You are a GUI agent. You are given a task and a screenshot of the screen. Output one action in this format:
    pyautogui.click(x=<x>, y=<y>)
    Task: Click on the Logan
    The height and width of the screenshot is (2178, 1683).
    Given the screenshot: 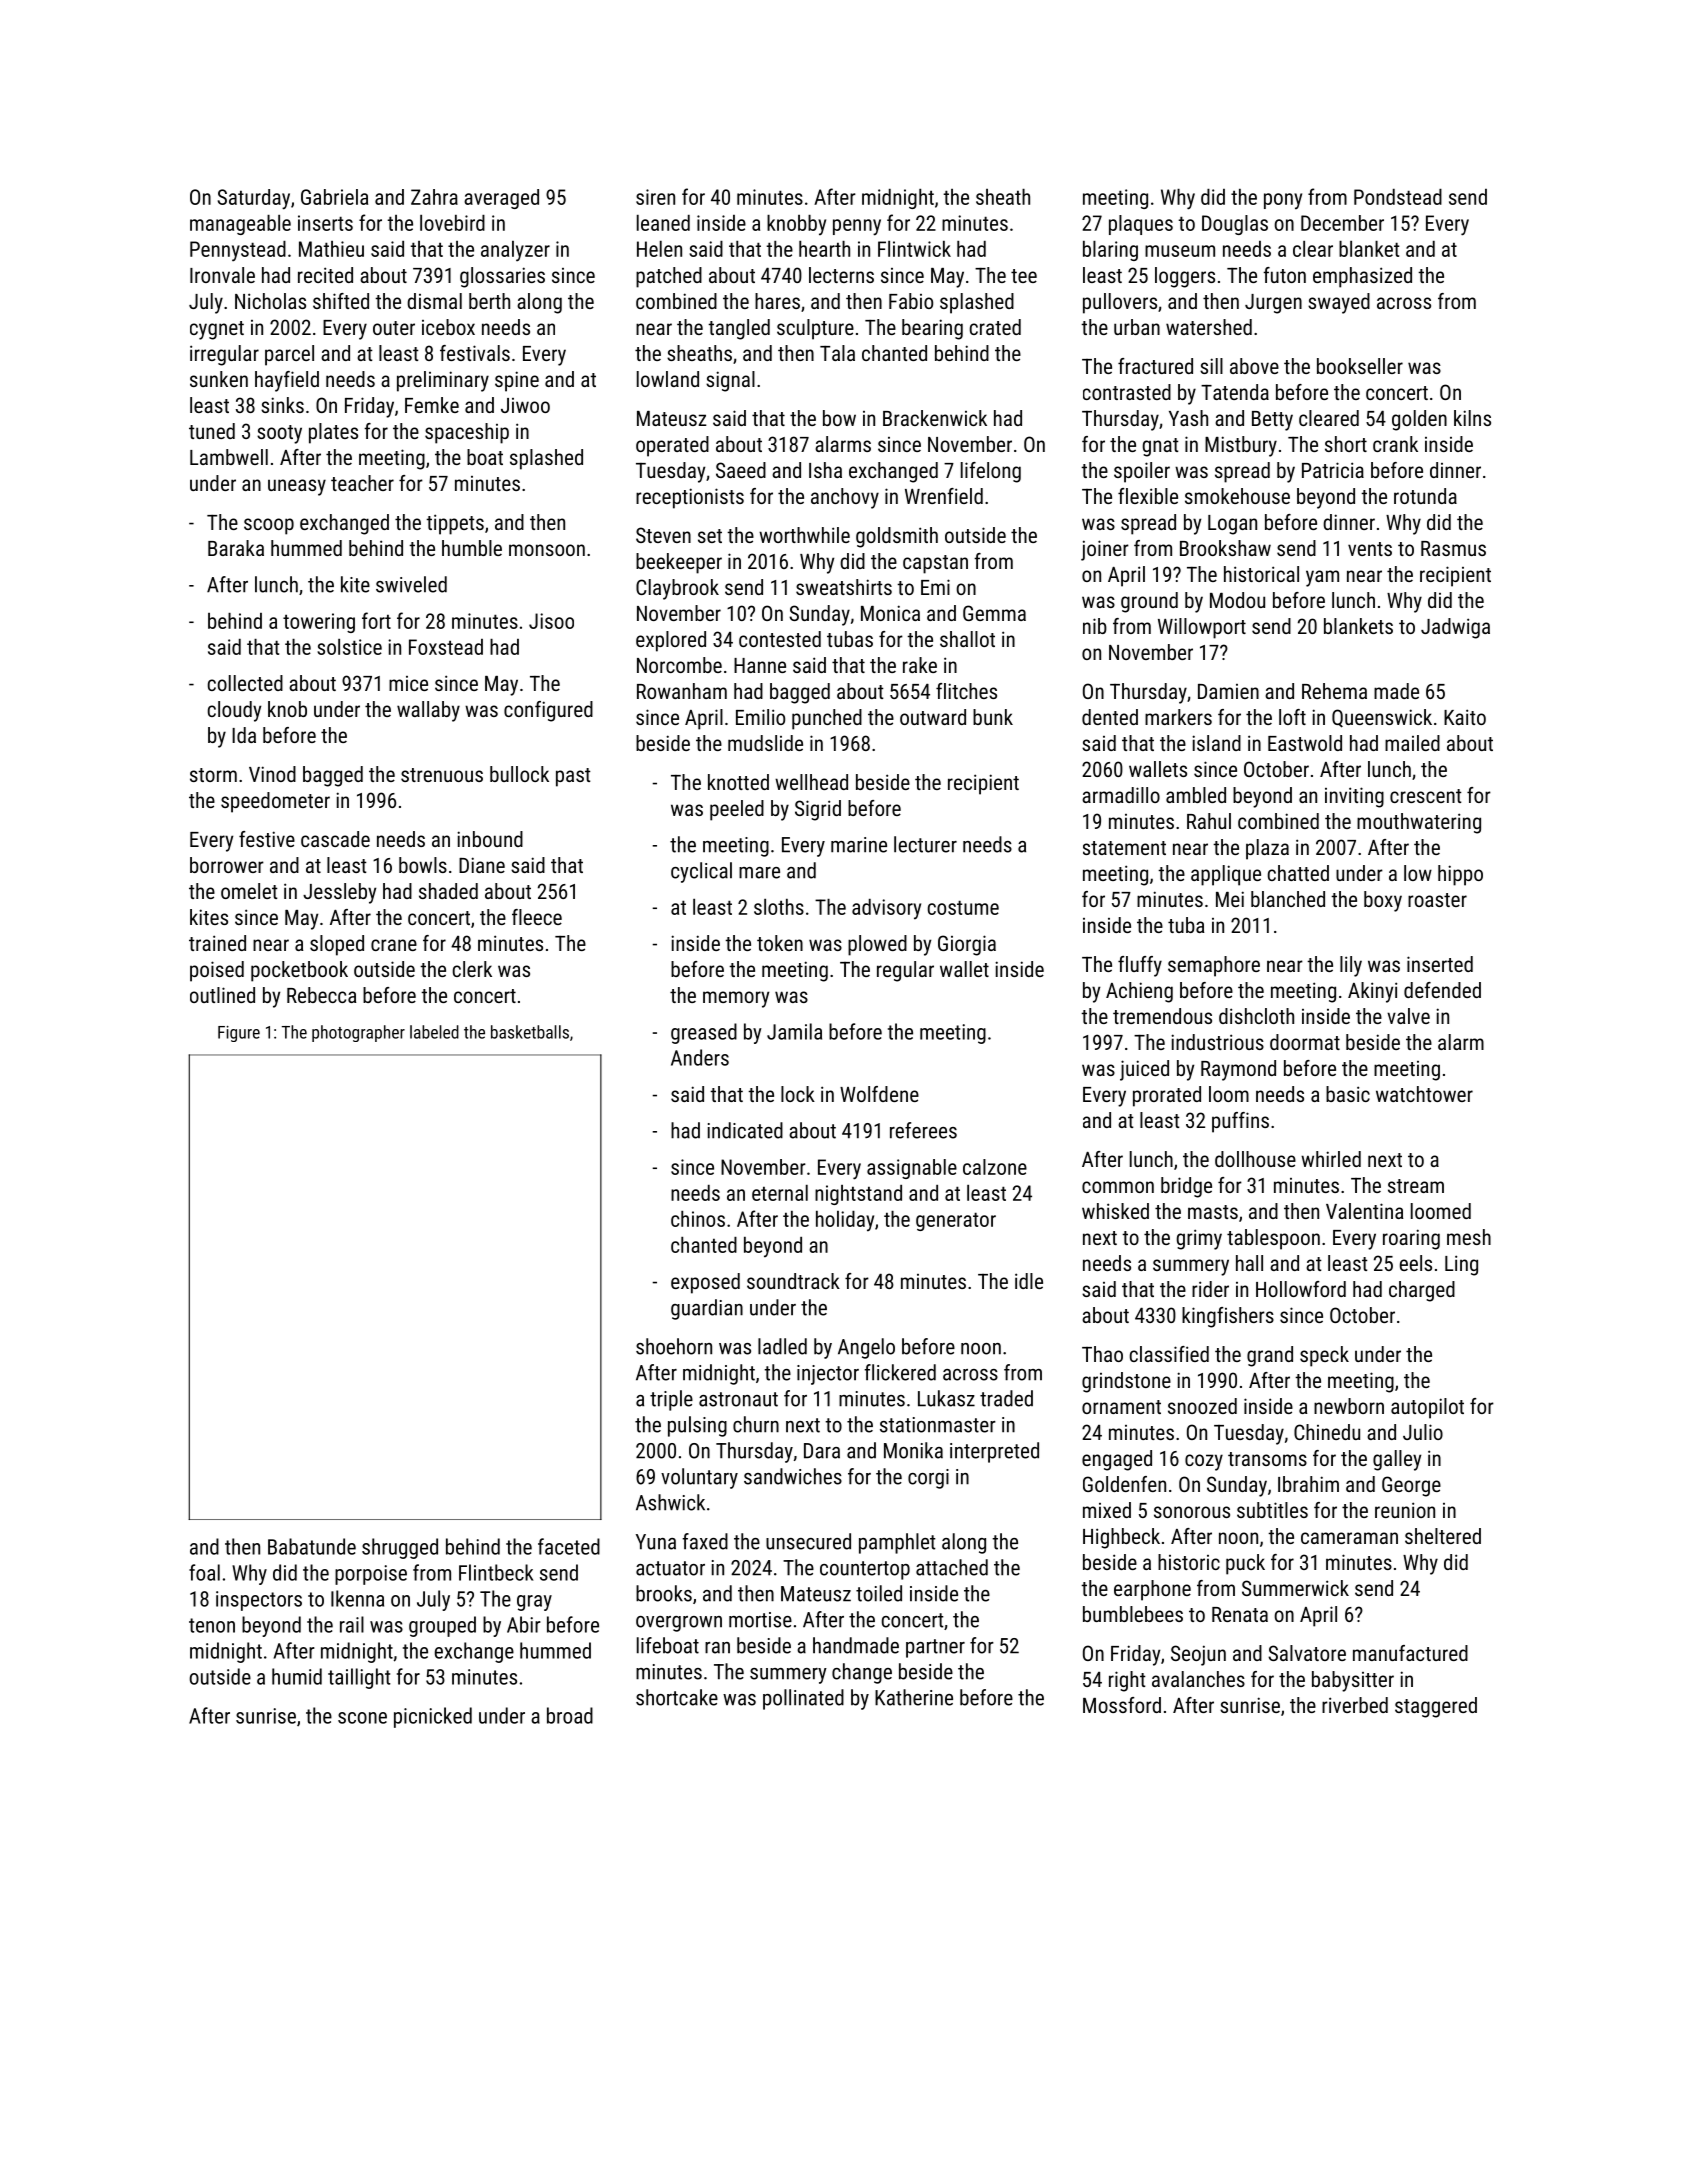 What is the action you would take?
    pyautogui.click(x=1232, y=525)
